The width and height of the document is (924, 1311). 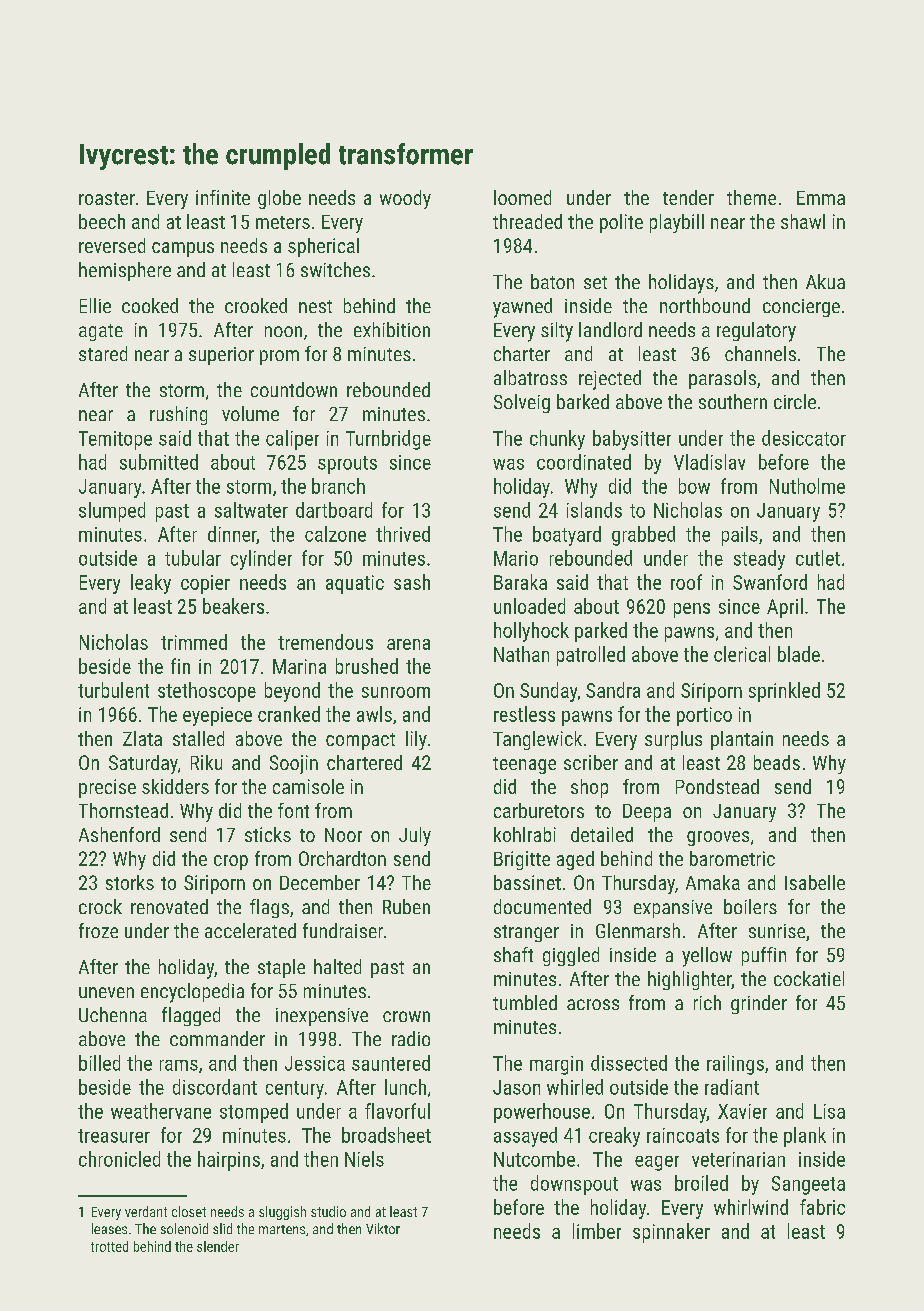 What do you see at coordinates (114, 1136) in the document?
I see `treasurer` at bounding box center [114, 1136].
